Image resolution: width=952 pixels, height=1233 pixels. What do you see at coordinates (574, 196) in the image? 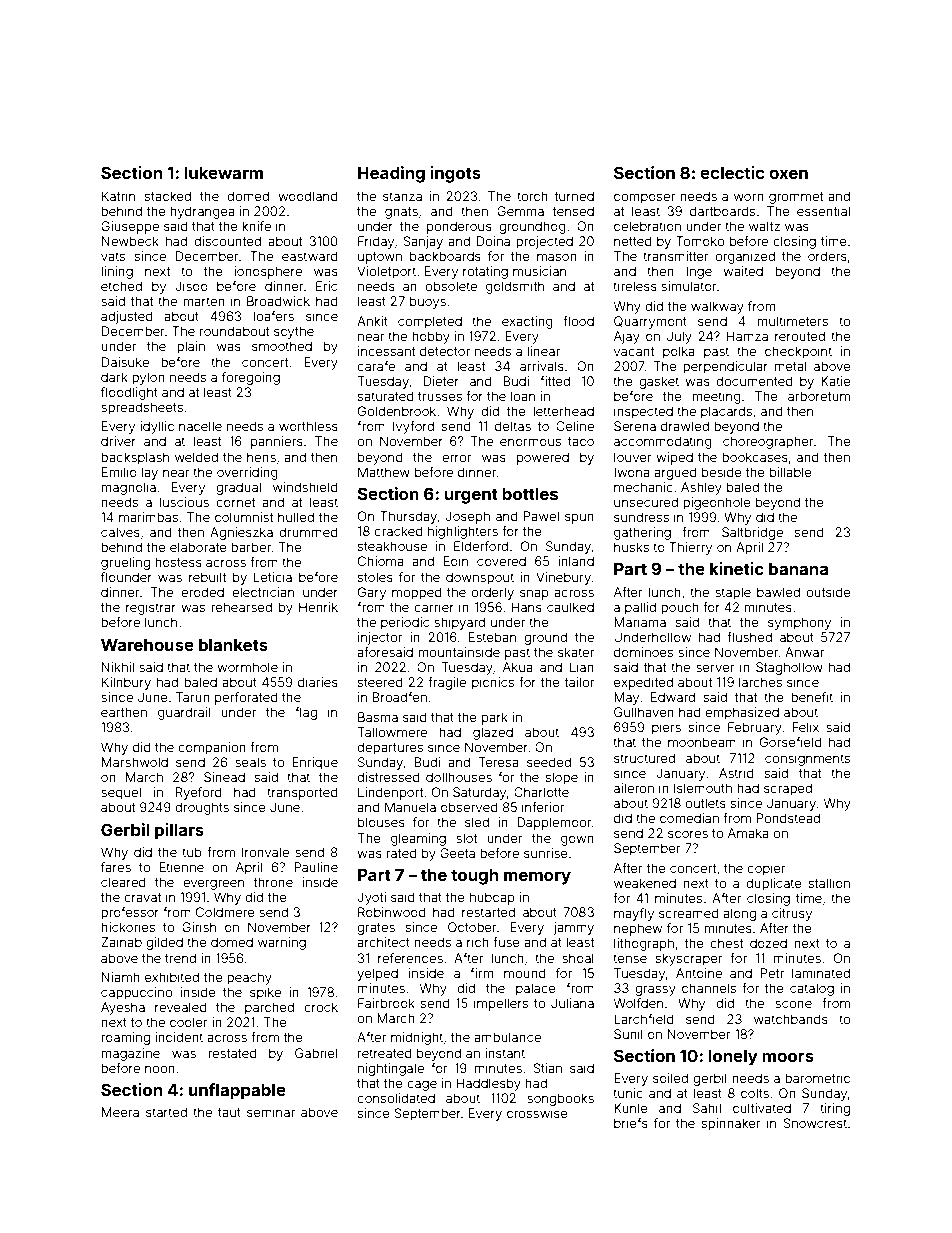
I see `turned` at bounding box center [574, 196].
